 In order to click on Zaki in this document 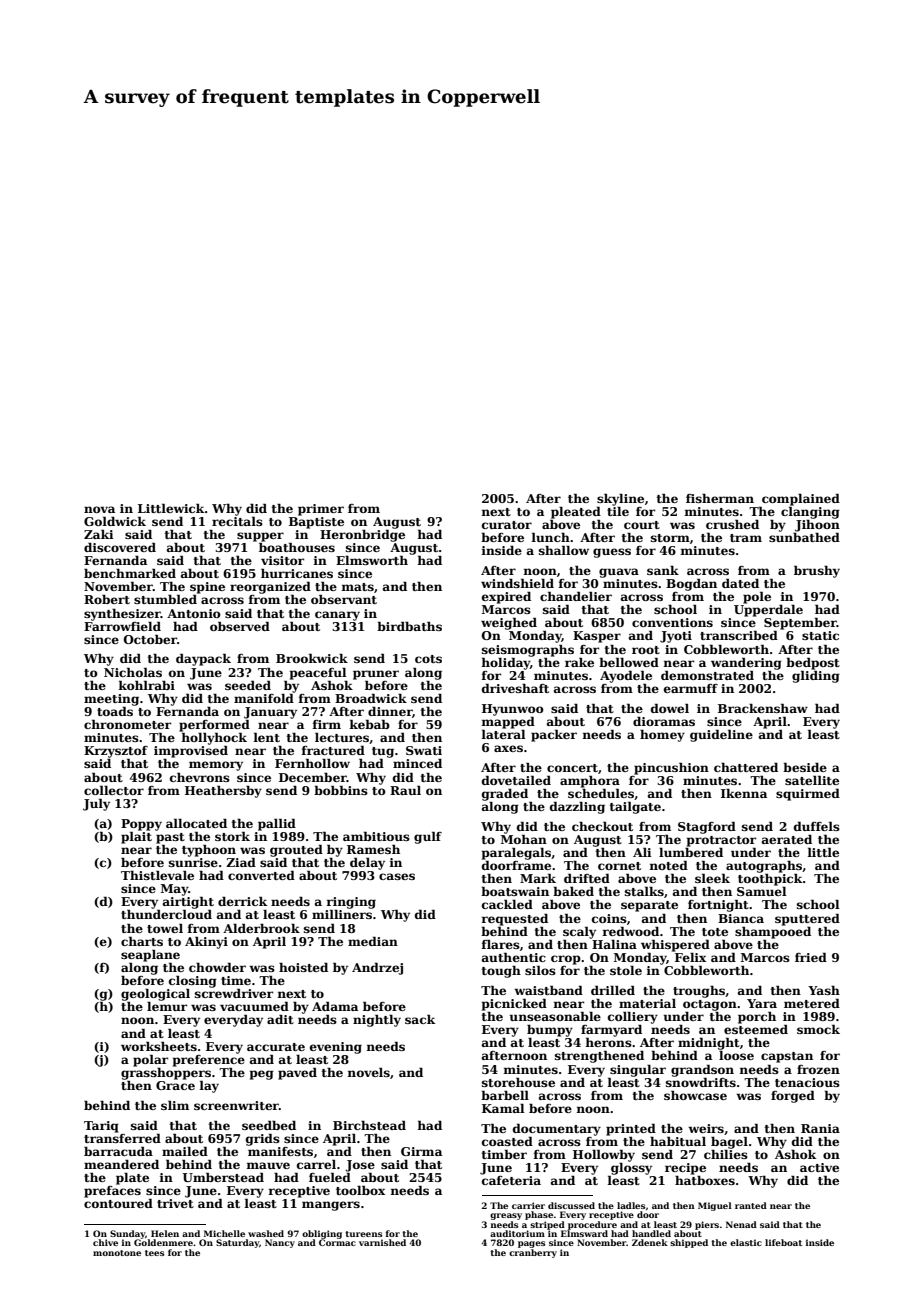, I will do `click(99, 534)`.
